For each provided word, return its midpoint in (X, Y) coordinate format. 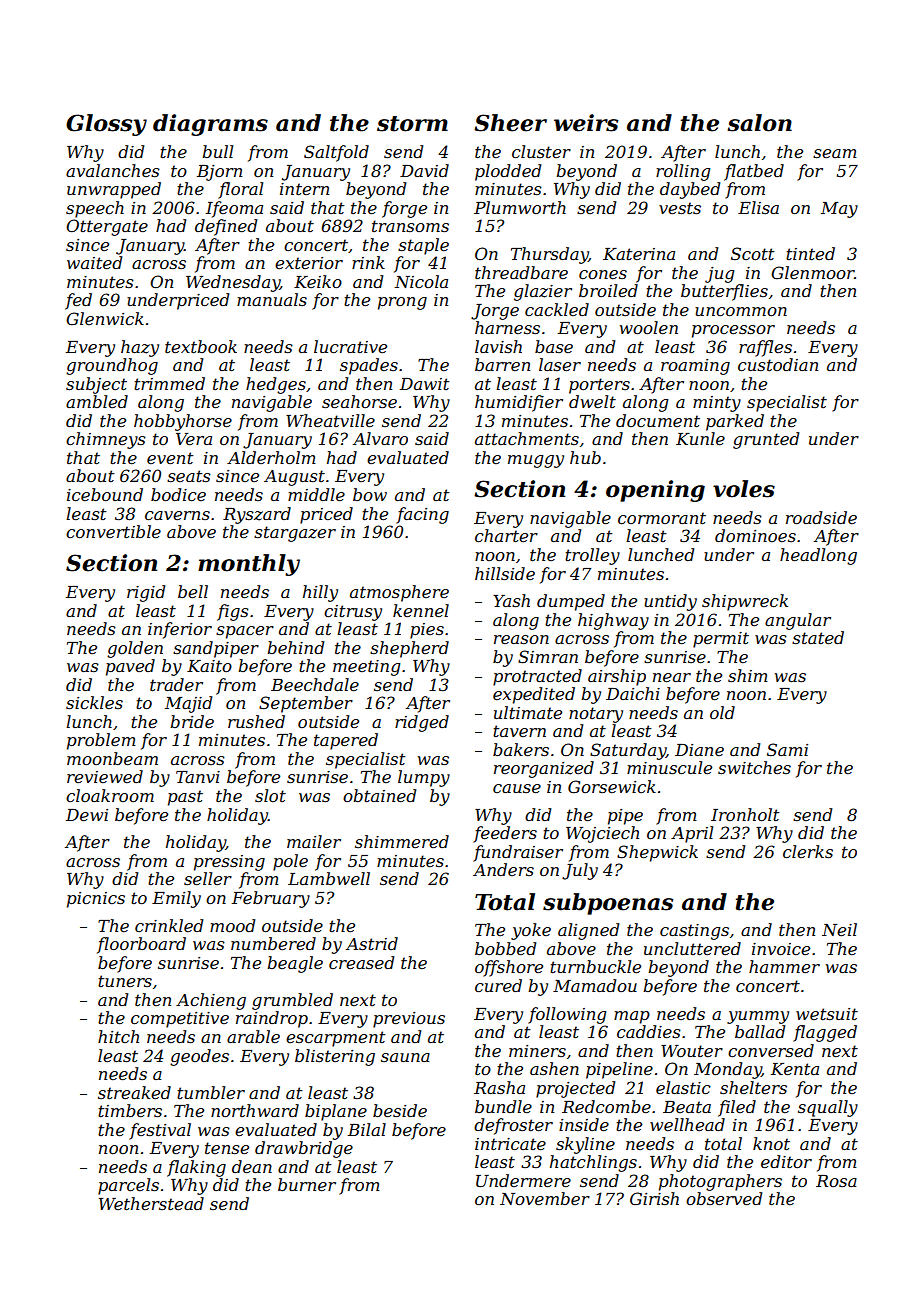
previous (409, 1020)
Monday (728, 1070)
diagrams (210, 125)
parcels (128, 1186)
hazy (140, 348)
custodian (778, 364)
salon (759, 123)
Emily (176, 899)
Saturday (628, 751)
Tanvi (198, 777)
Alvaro (380, 438)
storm (412, 124)
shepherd (409, 649)
